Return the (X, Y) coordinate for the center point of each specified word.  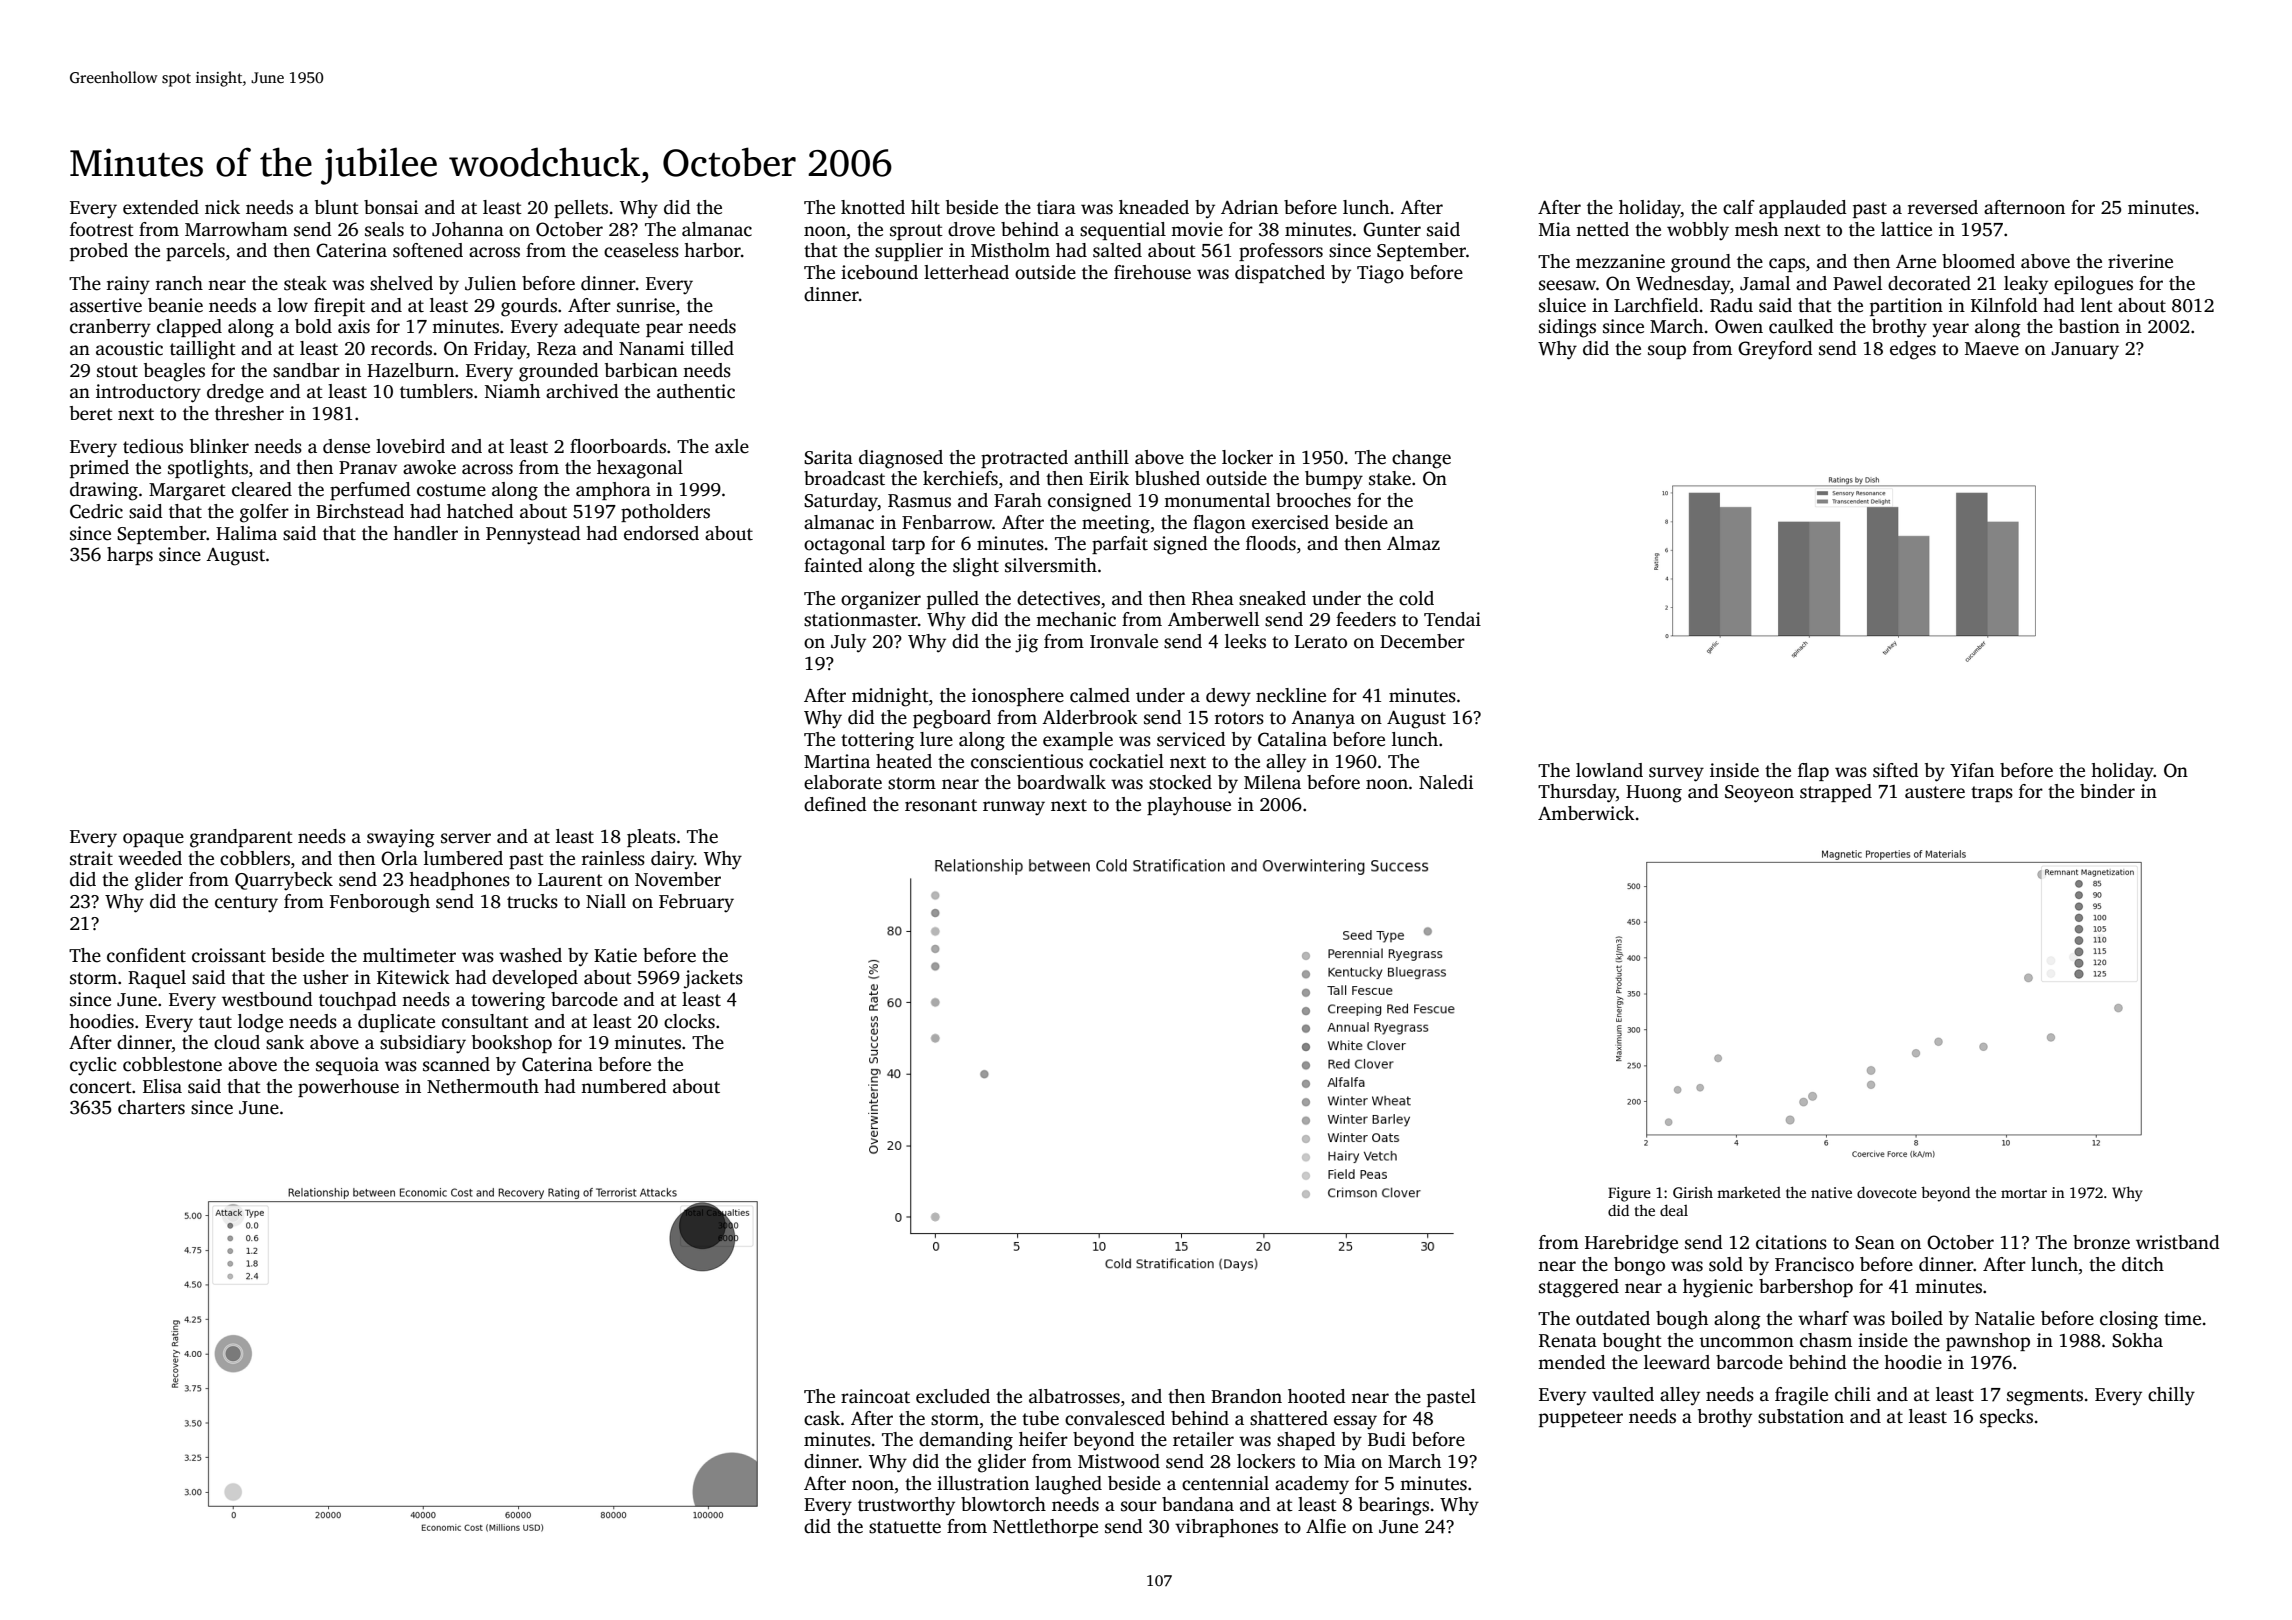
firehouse (1152, 272)
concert (101, 1087)
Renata (1568, 1341)
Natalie (2005, 1318)
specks (2006, 1418)
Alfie (1326, 1526)
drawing (104, 491)
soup (1667, 352)
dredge (235, 393)
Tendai (1452, 619)
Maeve (1992, 349)
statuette (905, 1527)
